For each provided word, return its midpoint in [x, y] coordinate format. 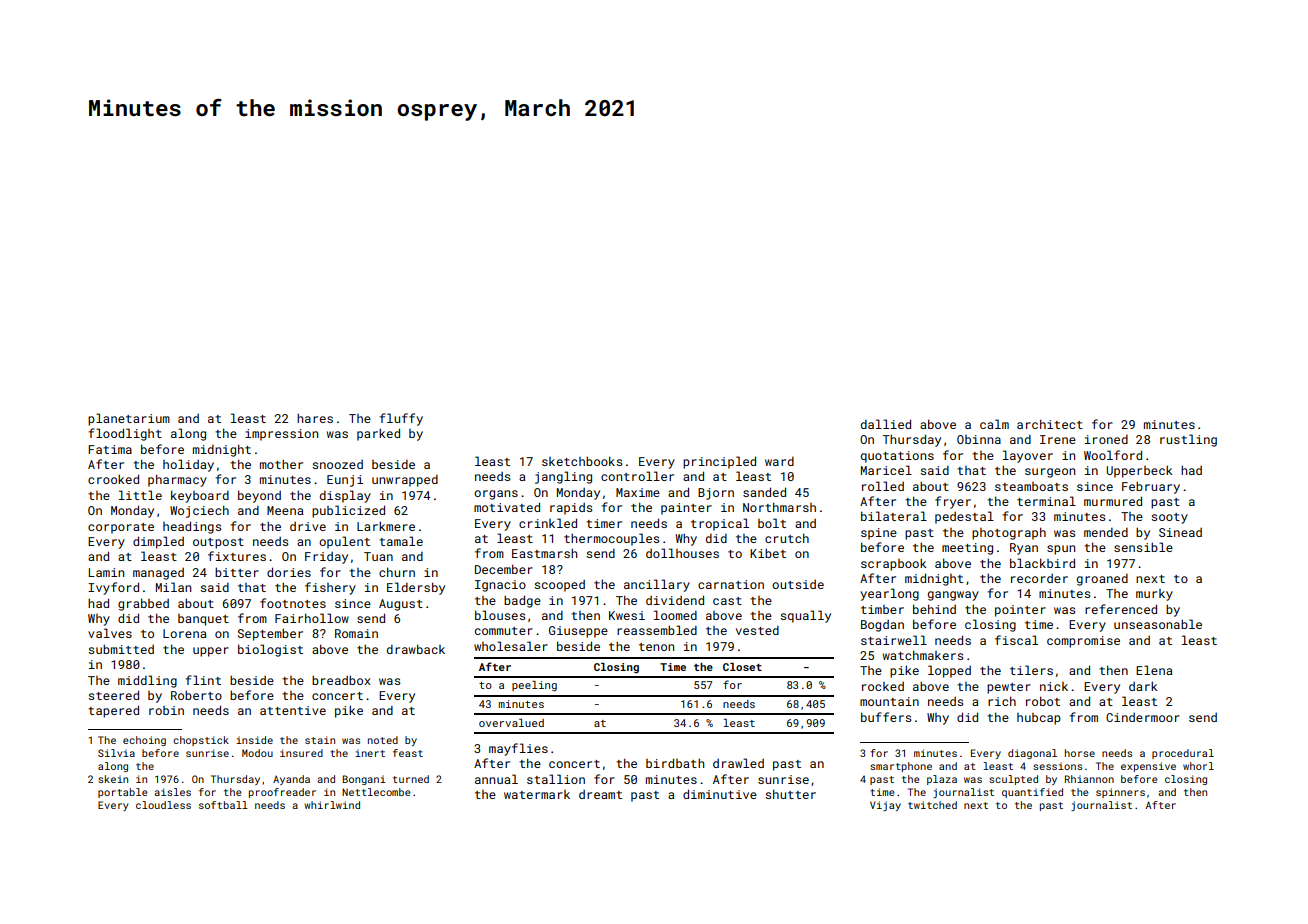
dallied [886, 424]
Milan [173, 587]
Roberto [196, 695]
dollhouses [682, 553]
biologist [270, 650]
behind [934, 609]
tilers [1031, 670]
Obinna [979, 439]
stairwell [894, 640]
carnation [731, 584]
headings [192, 527]
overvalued [511, 723]
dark [1143, 686]
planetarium [129, 419]
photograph [1009, 533]
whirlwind [332, 805]
